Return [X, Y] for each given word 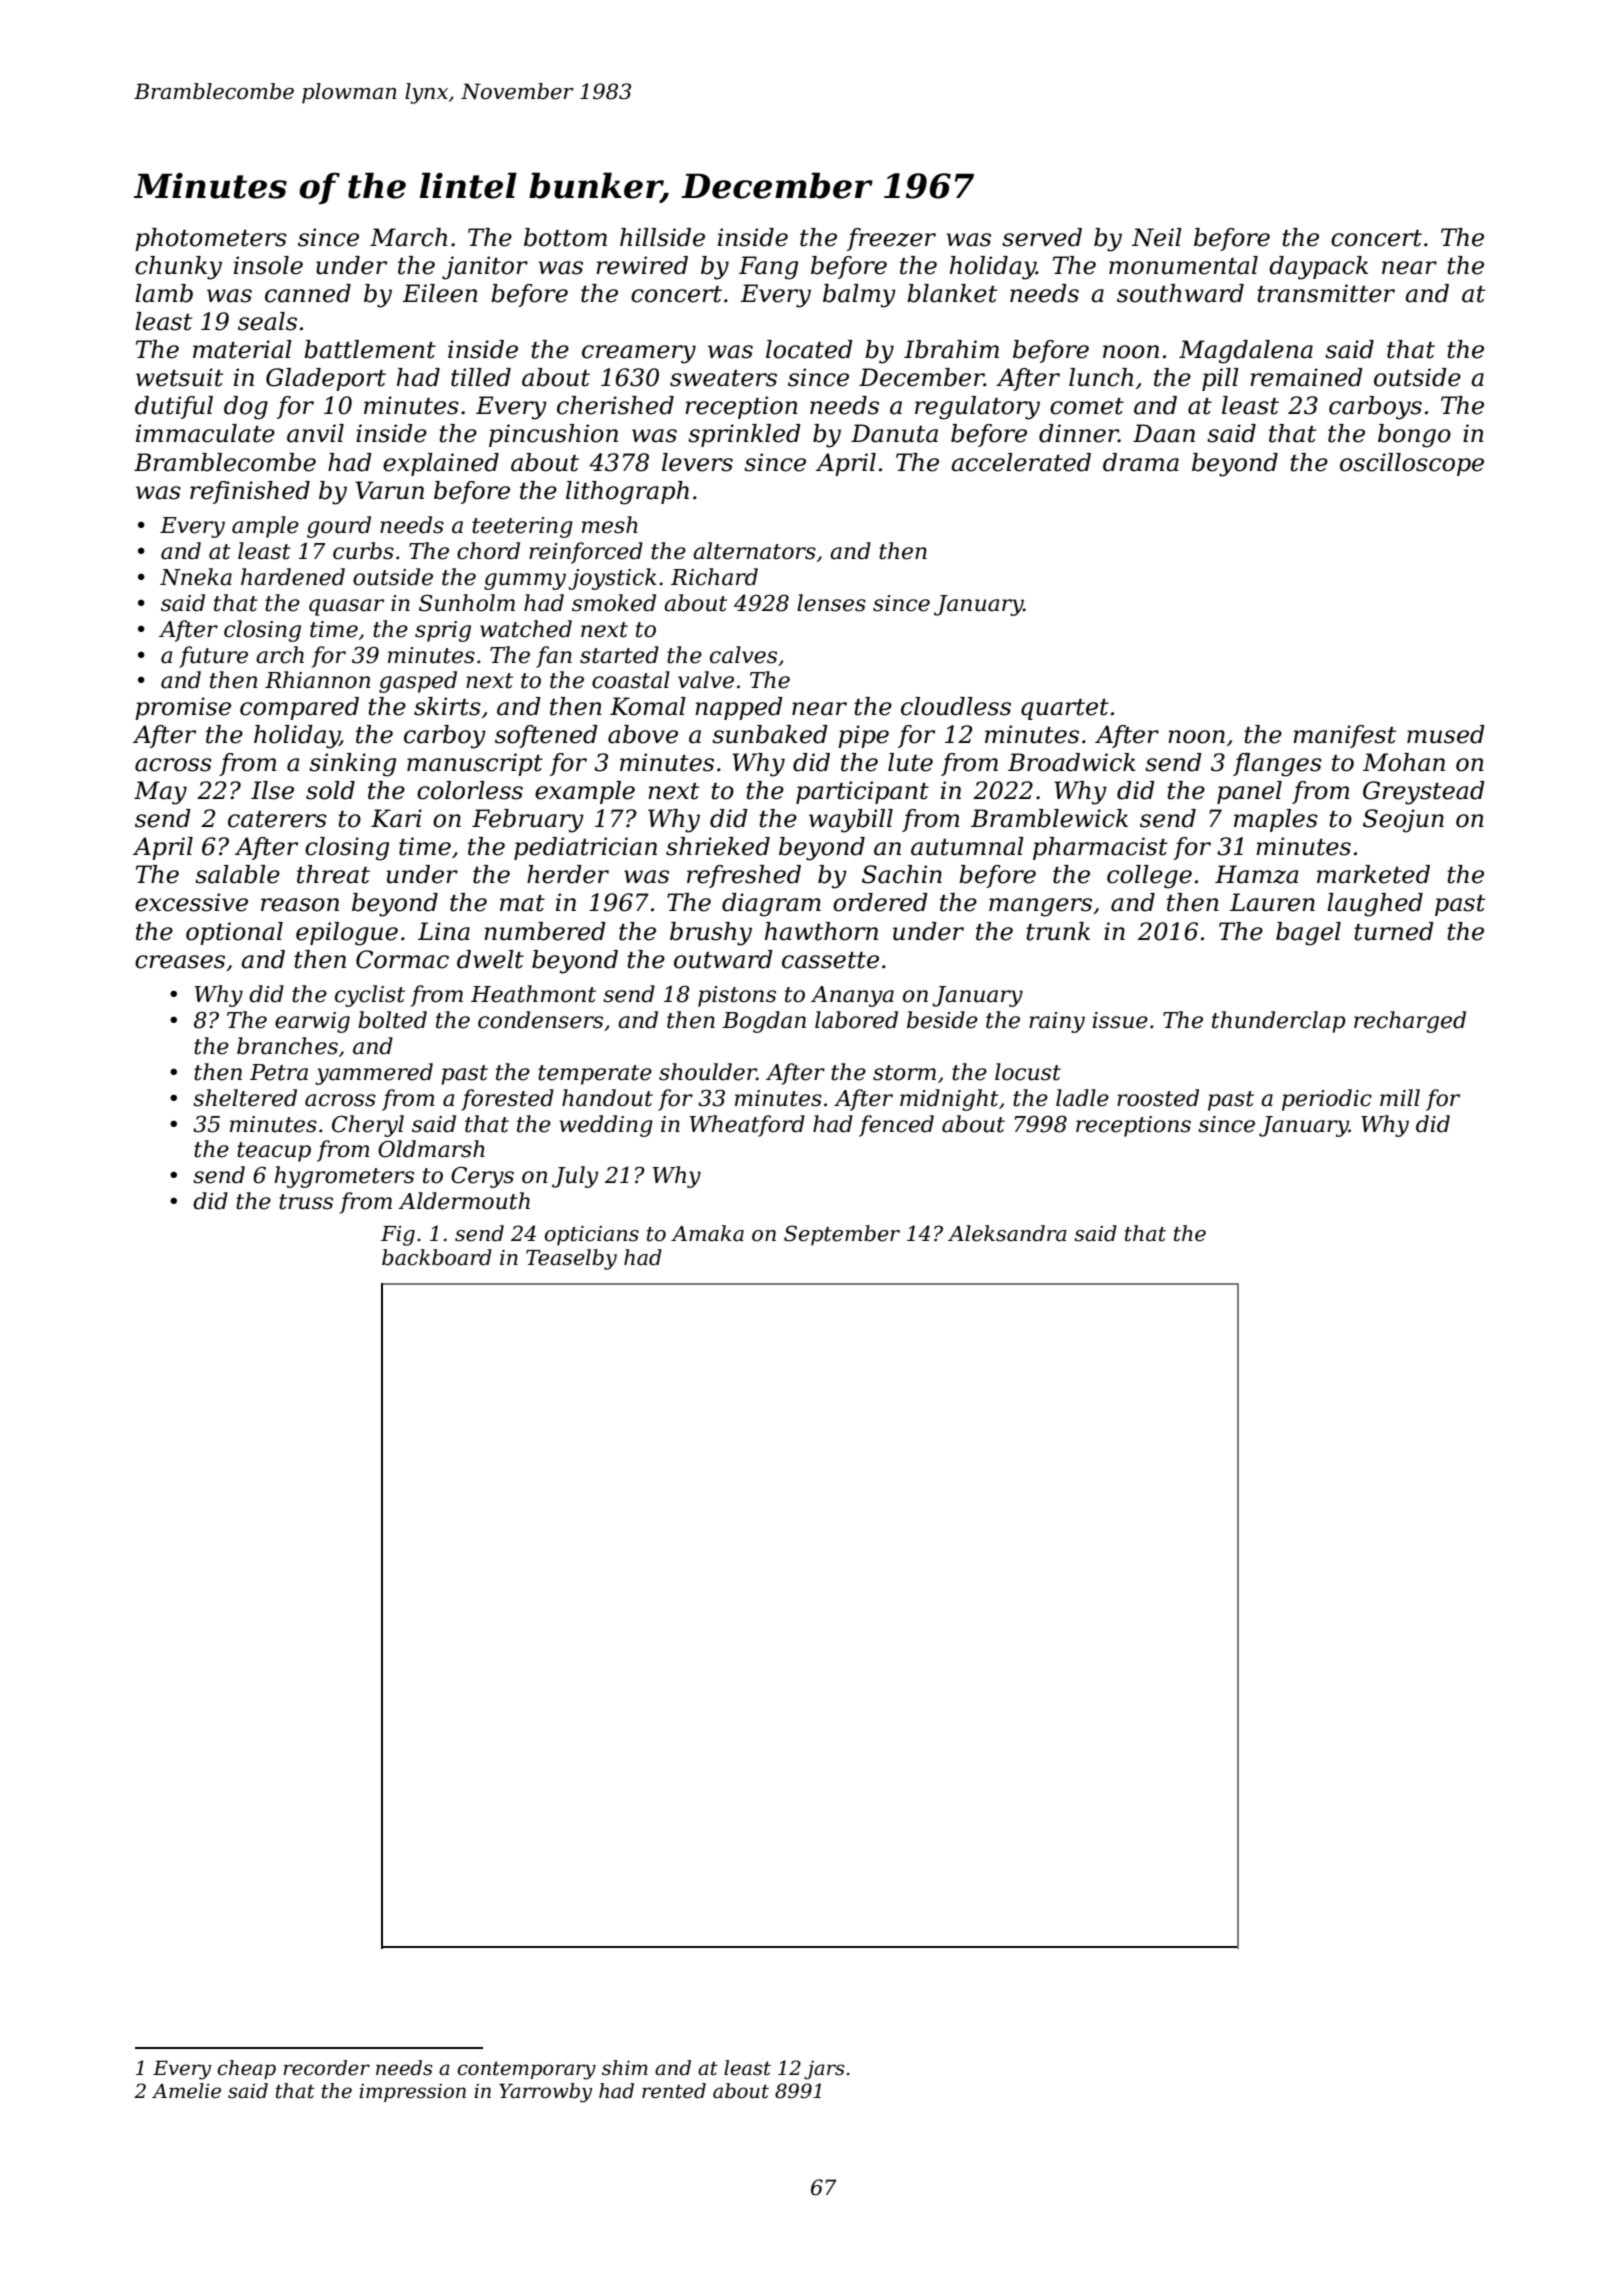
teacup [274, 1152]
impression [412, 2093]
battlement [370, 349]
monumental [1183, 265]
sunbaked [770, 734]
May [160, 793]
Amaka [707, 1233]
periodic [1327, 1100]
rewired [642, 265]
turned [1394, 931]
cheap [246, 2069]
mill [1400, 1097]
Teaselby [571, 1259]
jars [824, 2070]
